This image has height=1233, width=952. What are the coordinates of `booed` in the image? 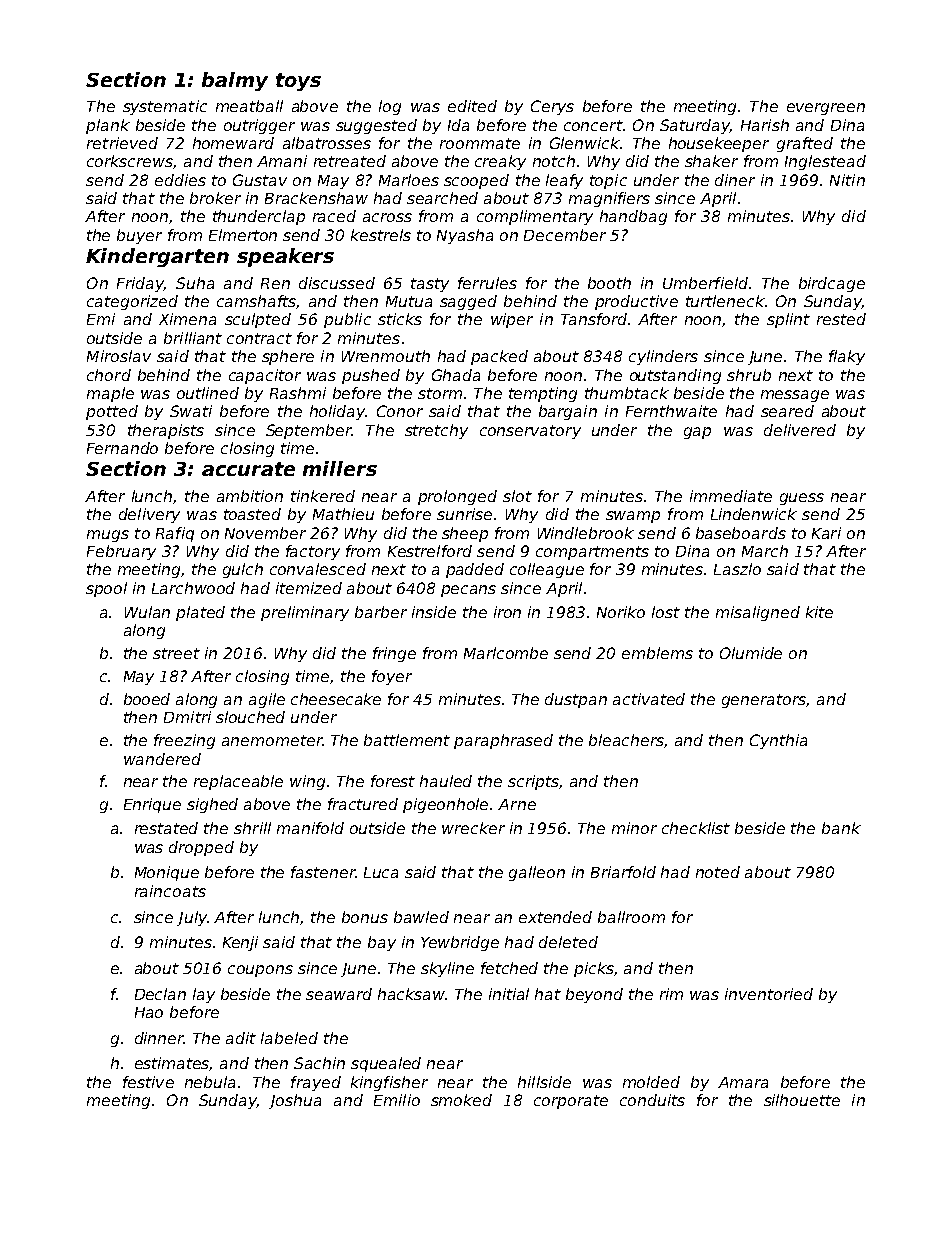 It's located at (147, 699).
